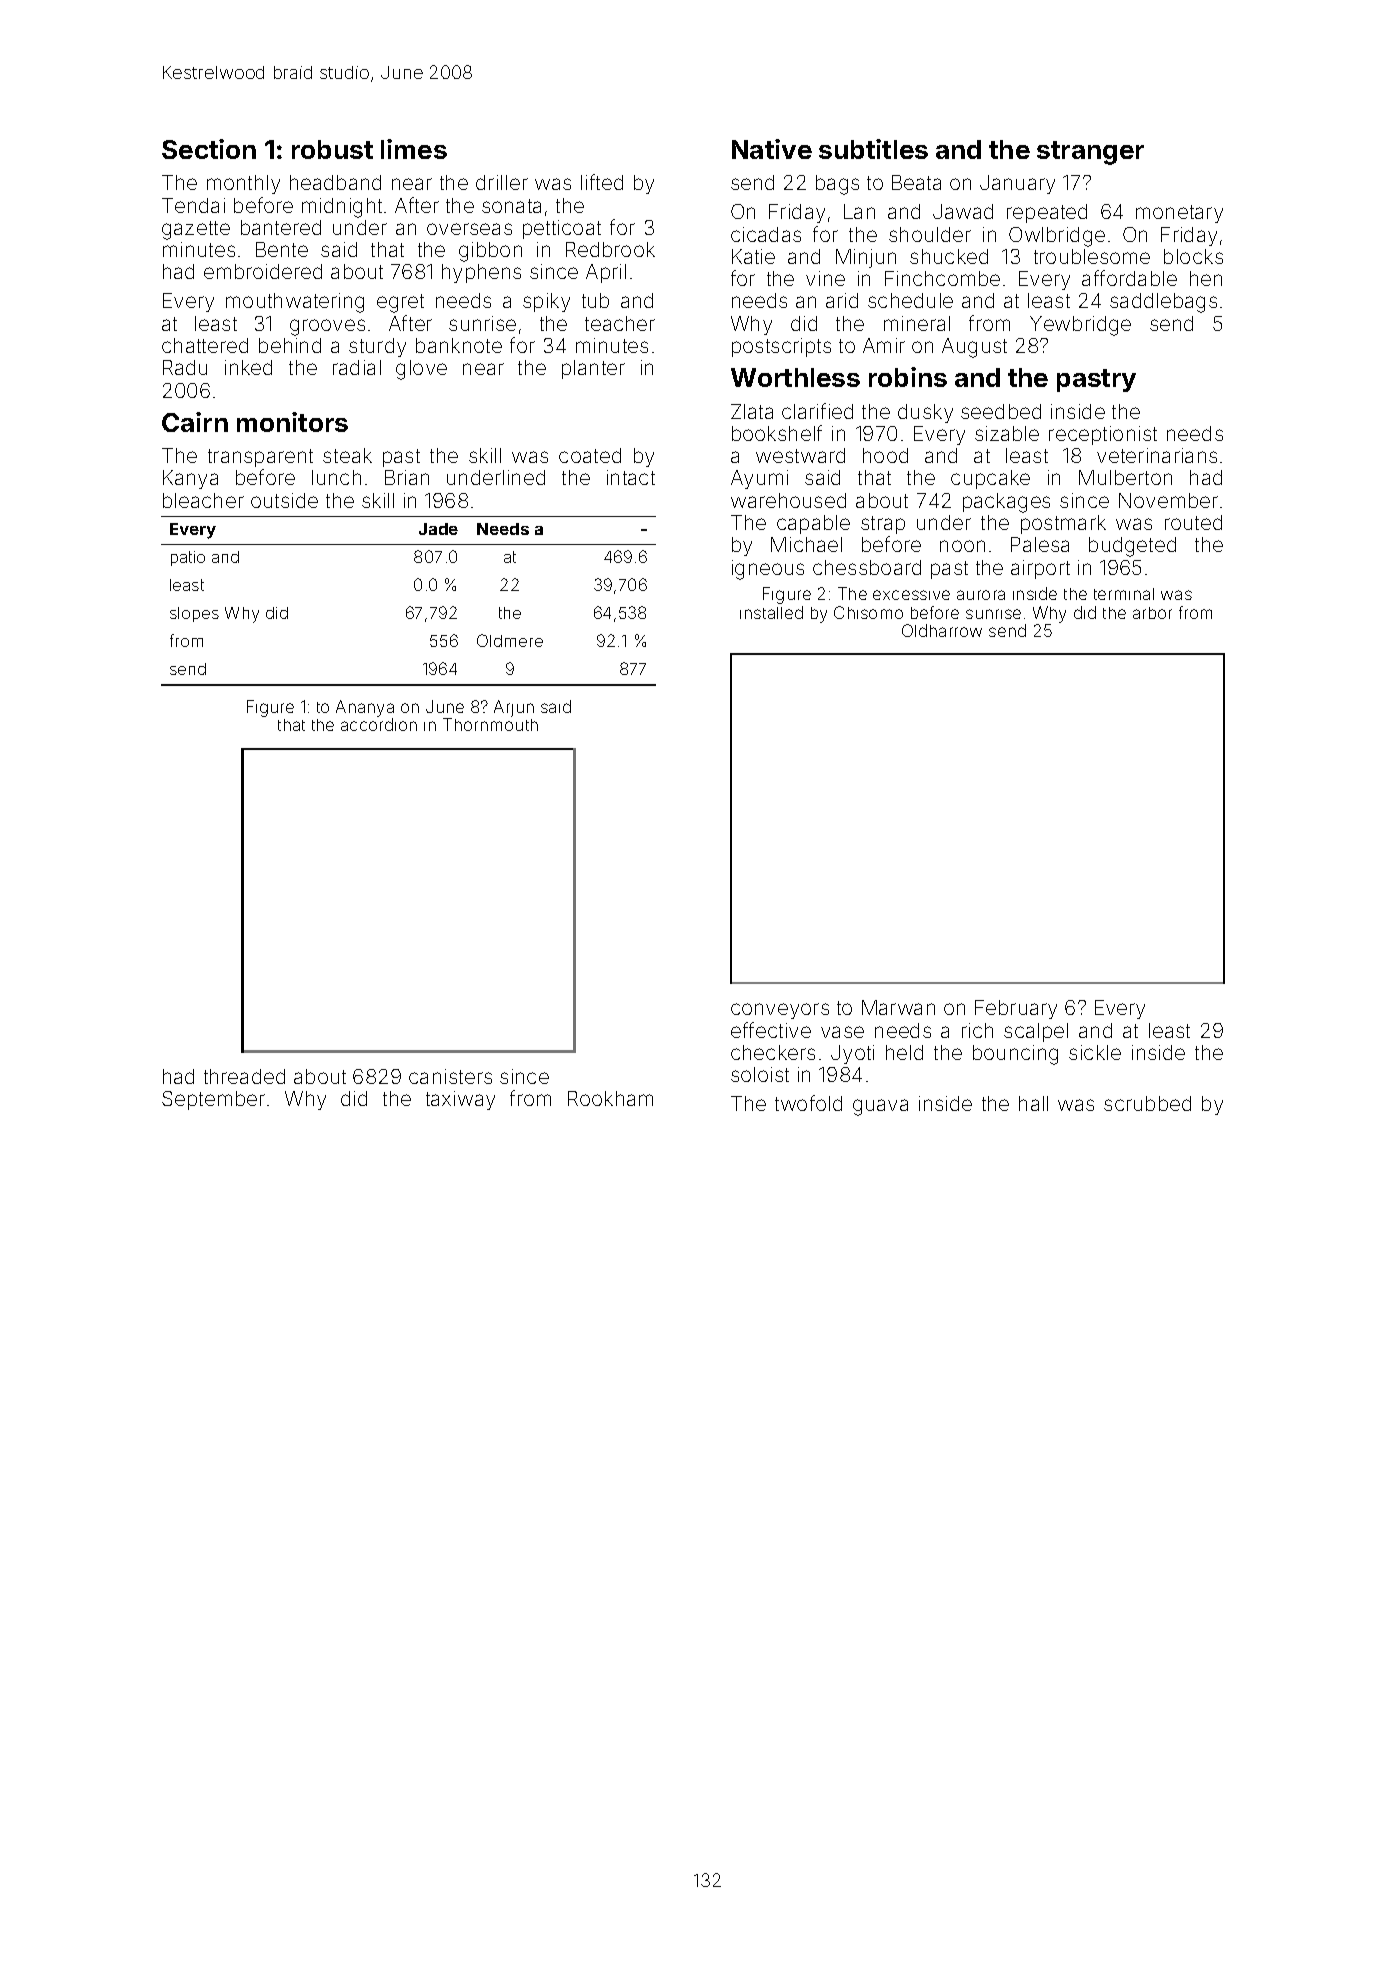  Describe the element at coordinates (213, 1100) in the page. I see `September` at that location.
